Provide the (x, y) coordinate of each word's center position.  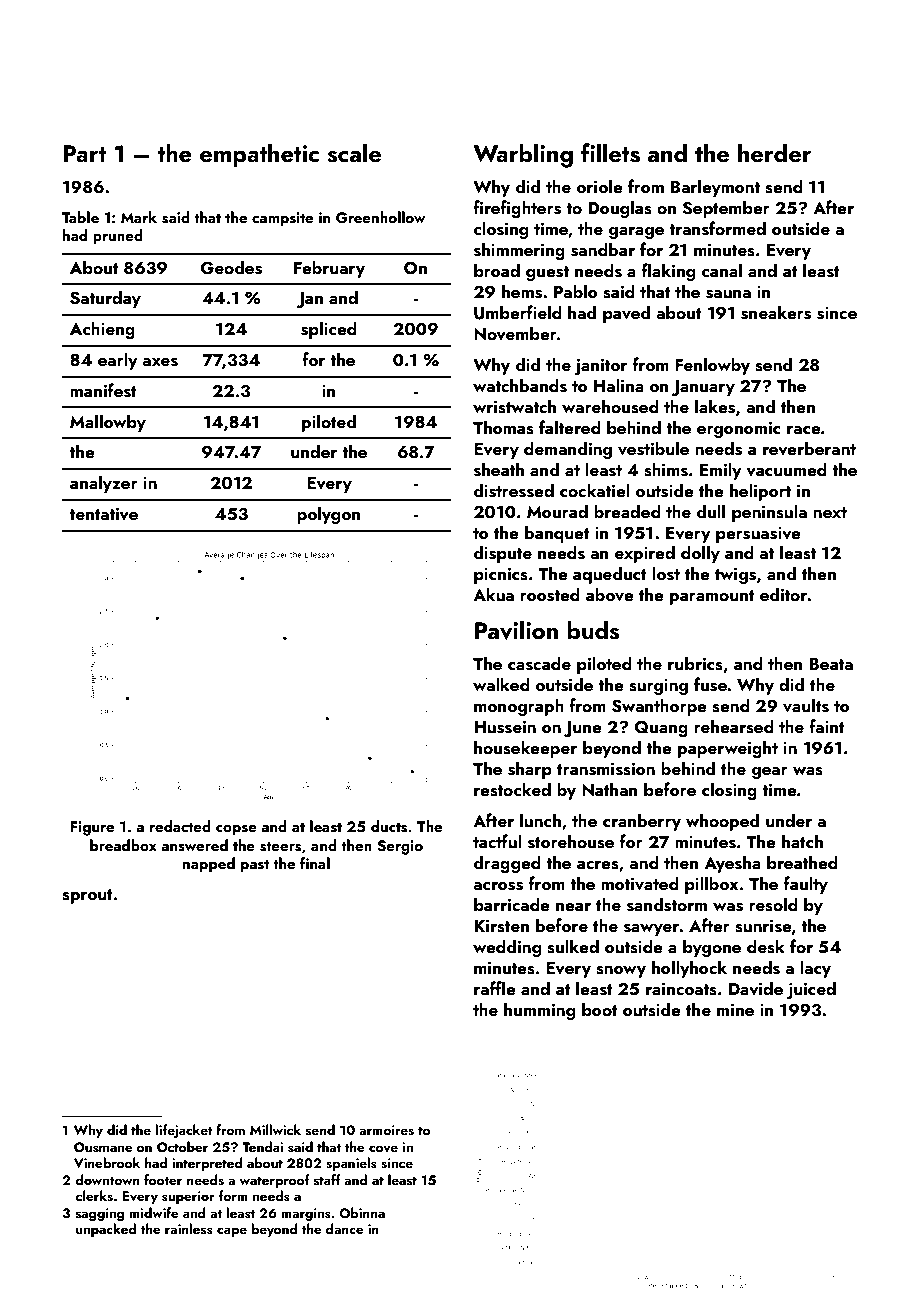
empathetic (259, 155)
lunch (540, 820)
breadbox (123, 845)
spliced (329, 330)
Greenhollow (381, 217)
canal (722, 270)
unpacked (106, 1230)
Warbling (523, 155)
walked (501, 684)
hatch (802, 841)
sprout (87, 896)
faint (827, 726)
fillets (610, 153)
